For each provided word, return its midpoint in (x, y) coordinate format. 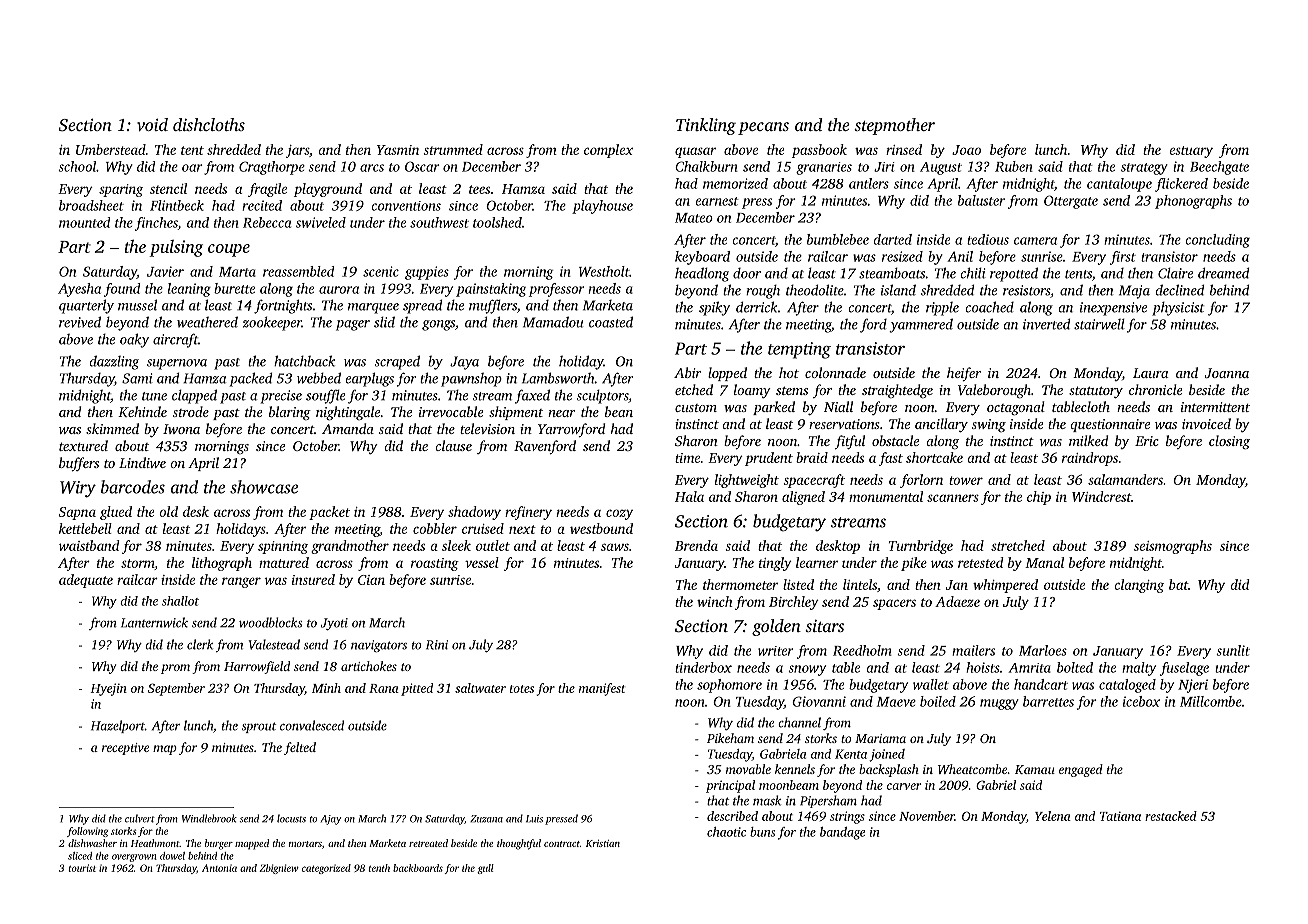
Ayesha (79, 290)
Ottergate (1071, 202)
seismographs (1173, 547)
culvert (140, 818)
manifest (602, 689)
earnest (717, 201)
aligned (803, 498)
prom (175, 669)
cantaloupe (1119, 185)
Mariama (880, 738)
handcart (1041, 684)
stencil (168, 188)
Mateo (694, 218)
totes (522, 689)
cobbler (435, 528)
